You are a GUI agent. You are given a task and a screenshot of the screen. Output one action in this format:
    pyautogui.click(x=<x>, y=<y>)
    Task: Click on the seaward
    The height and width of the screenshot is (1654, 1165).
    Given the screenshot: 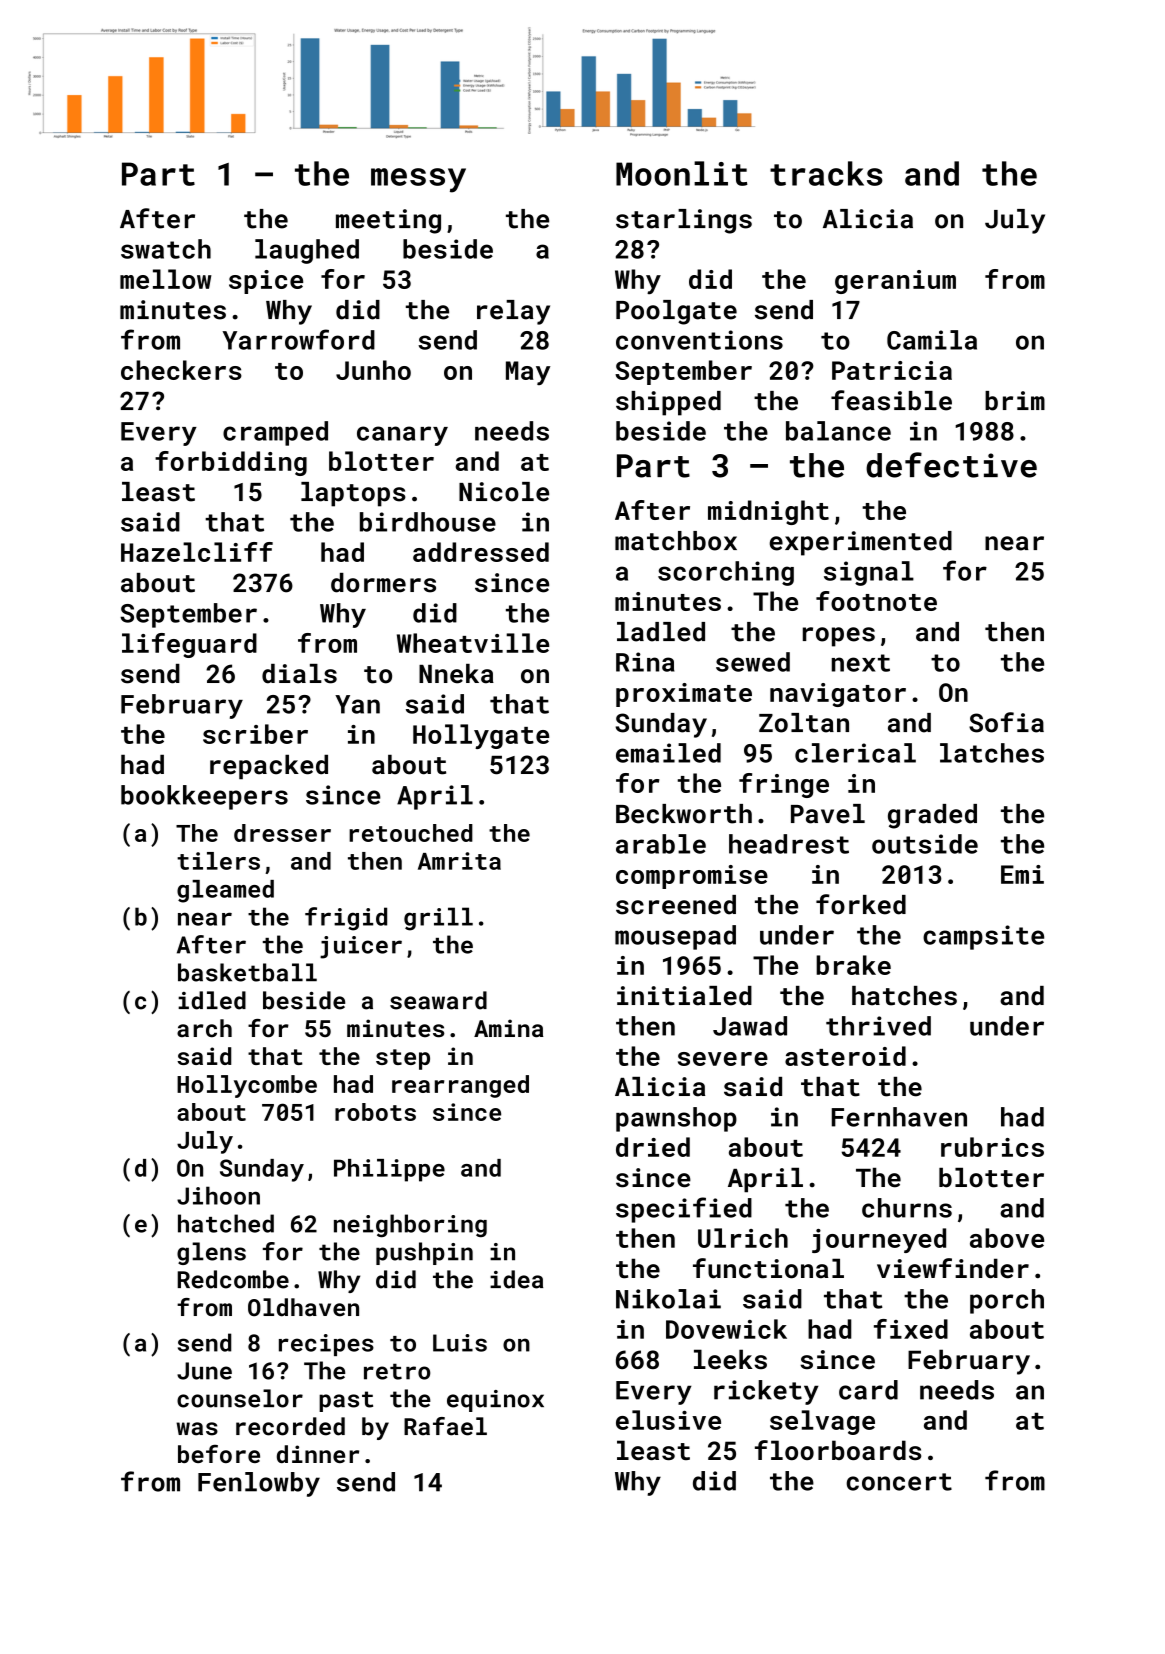 What is the action you would take?
    pyautogui.click(x=438, y=1000)
